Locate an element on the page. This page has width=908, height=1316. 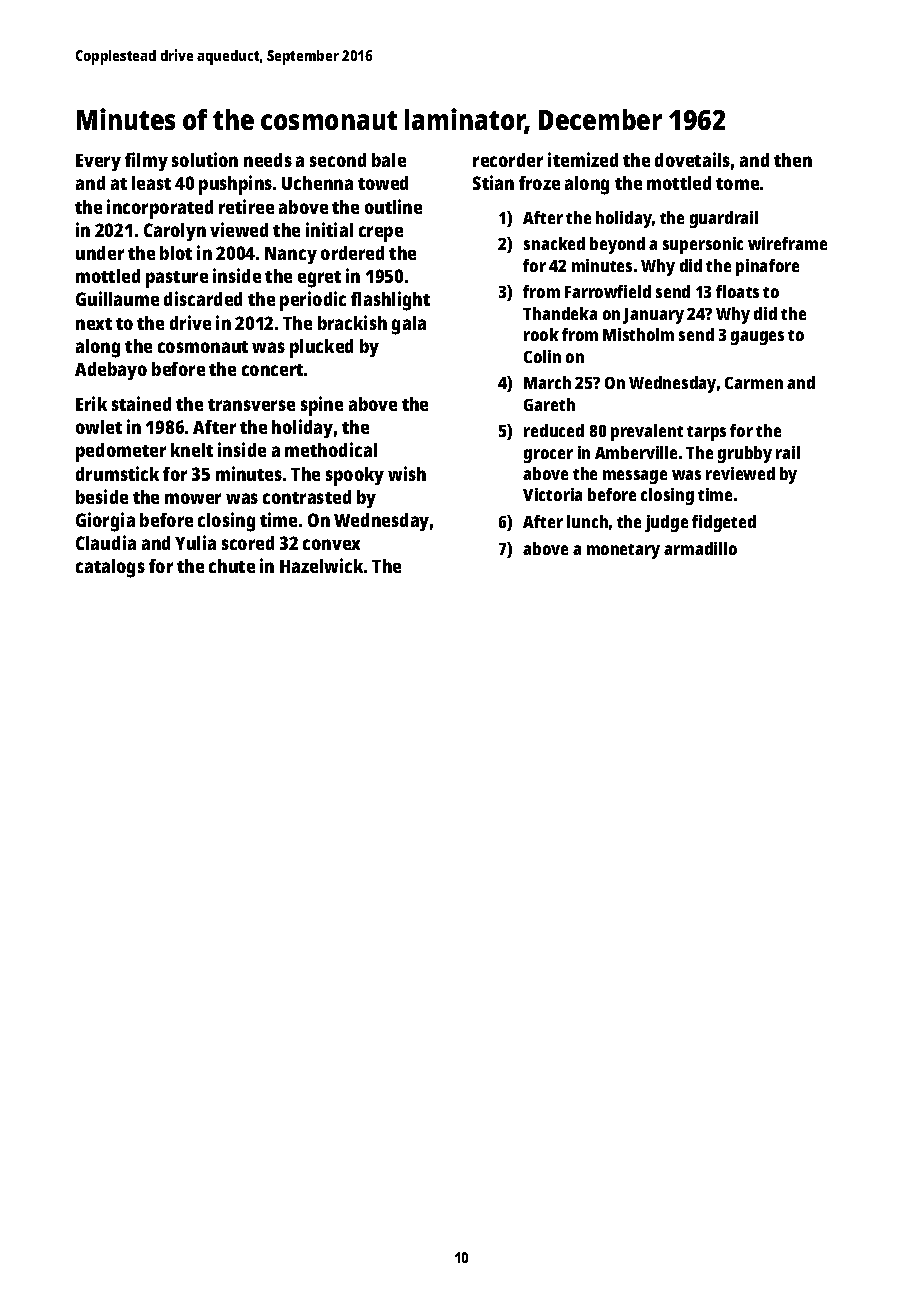
wish is located at coordinates (407, 473).
